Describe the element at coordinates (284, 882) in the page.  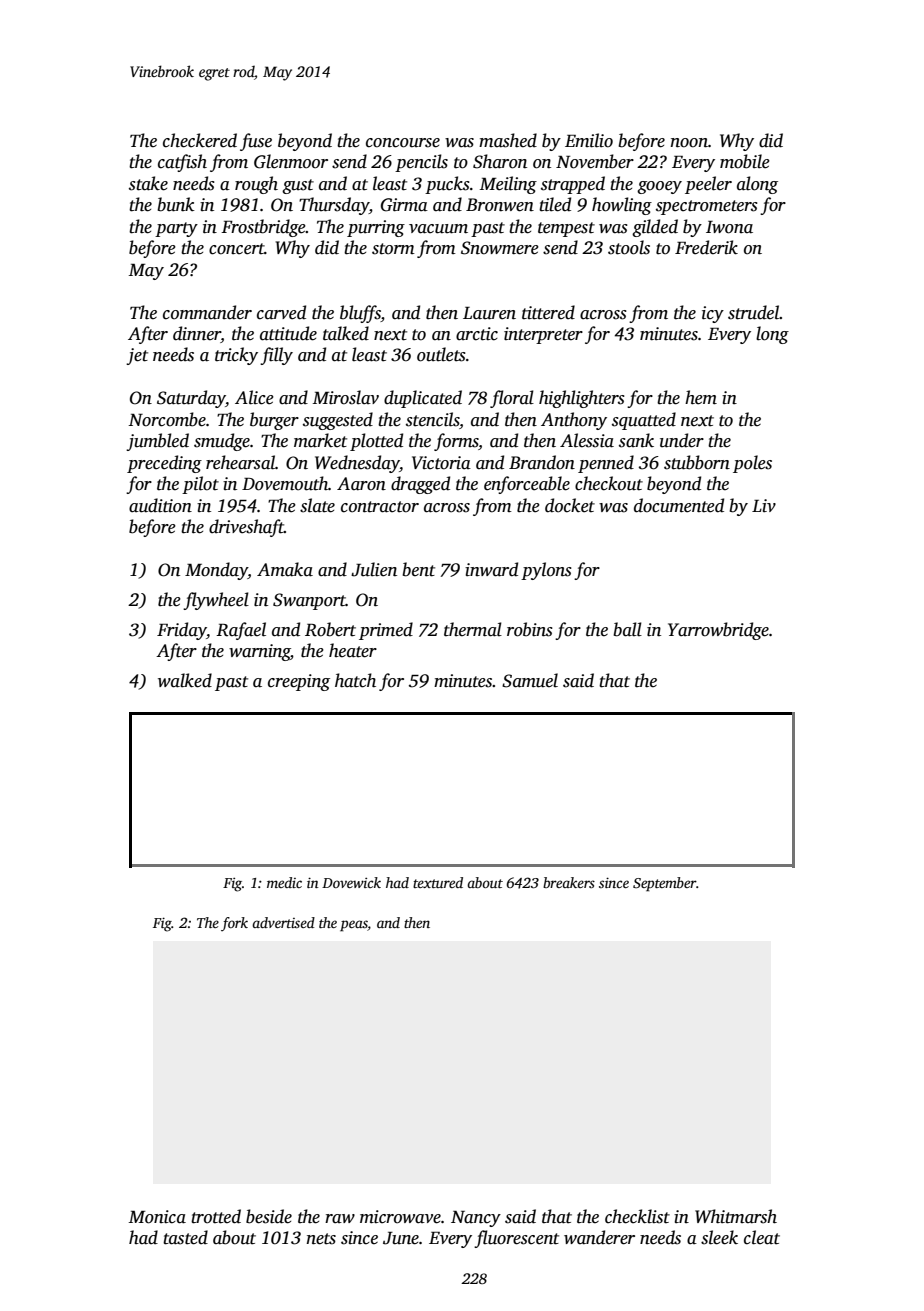
I see `medic` at that location.
